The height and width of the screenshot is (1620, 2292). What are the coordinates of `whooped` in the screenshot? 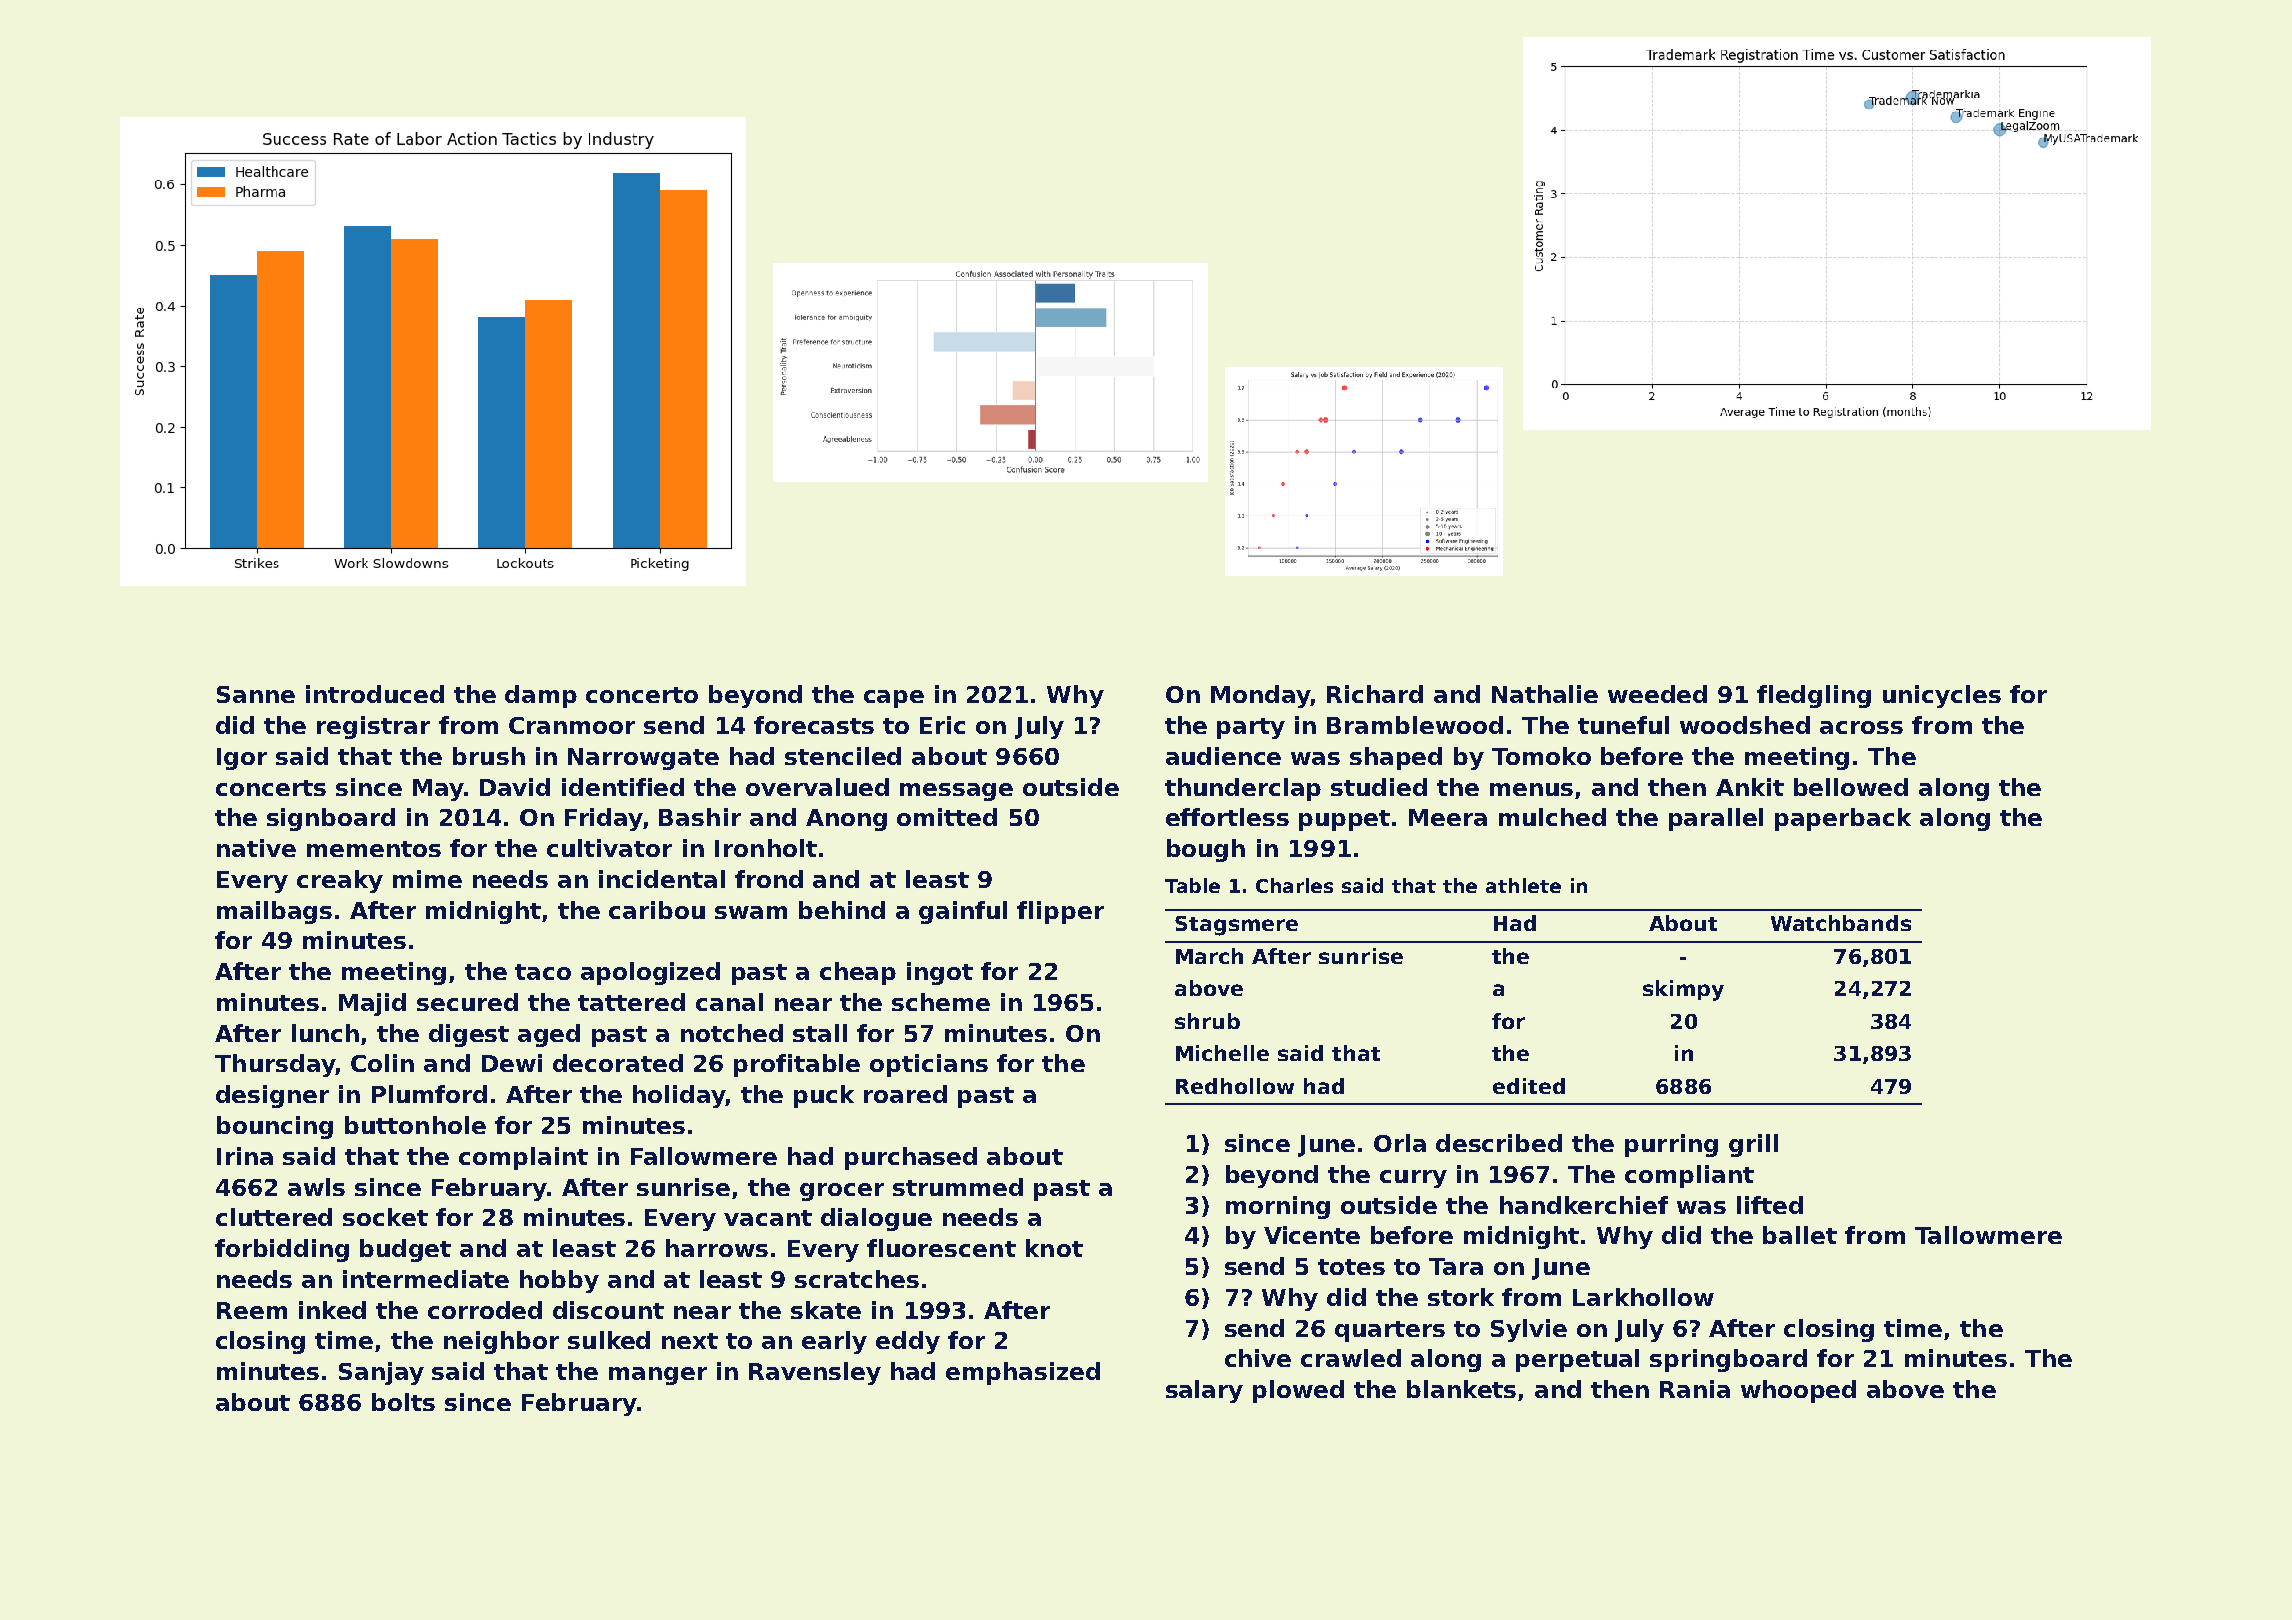 It's located at (1798, 1391).
